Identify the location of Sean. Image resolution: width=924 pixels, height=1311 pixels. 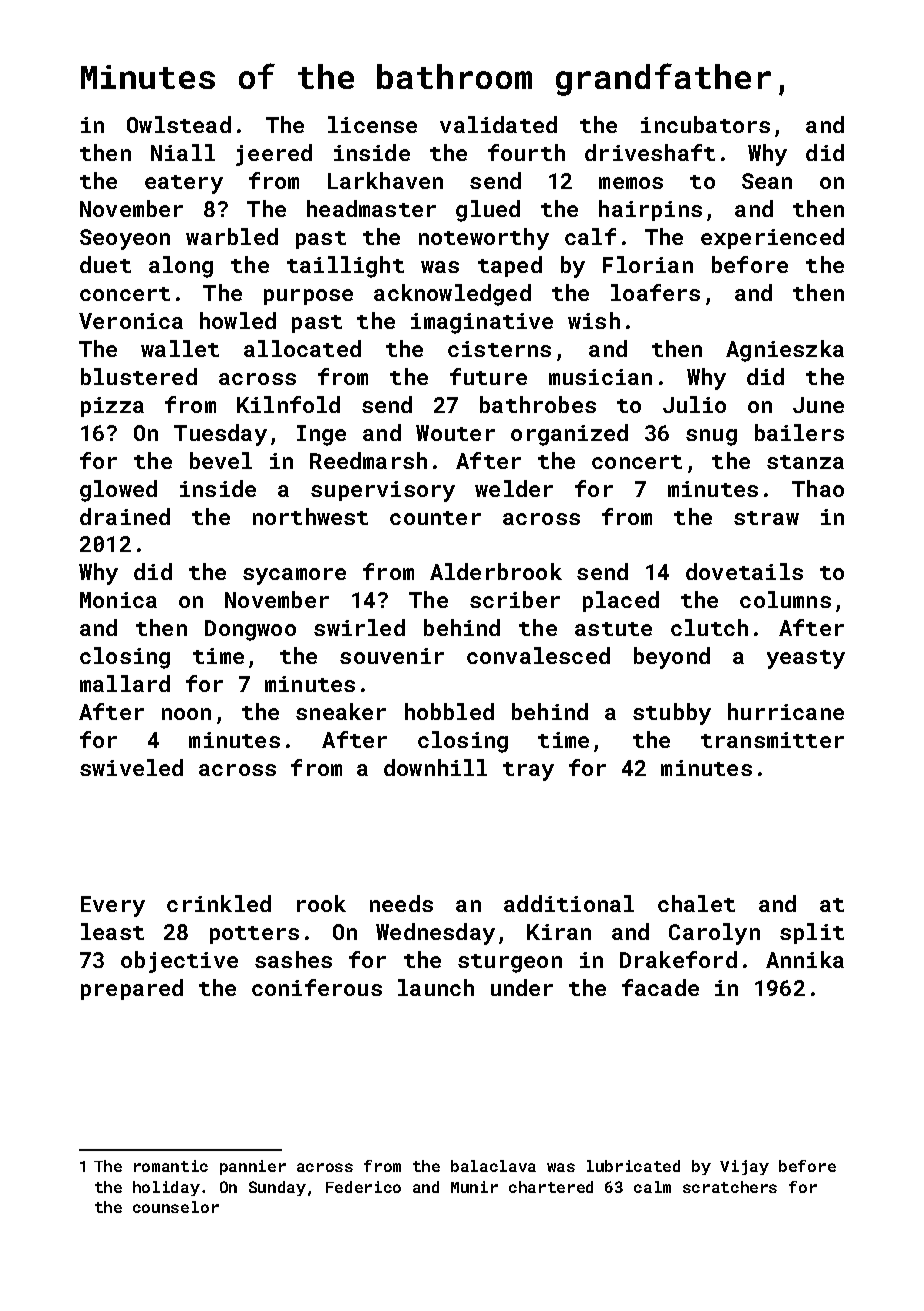
(767, 181).
